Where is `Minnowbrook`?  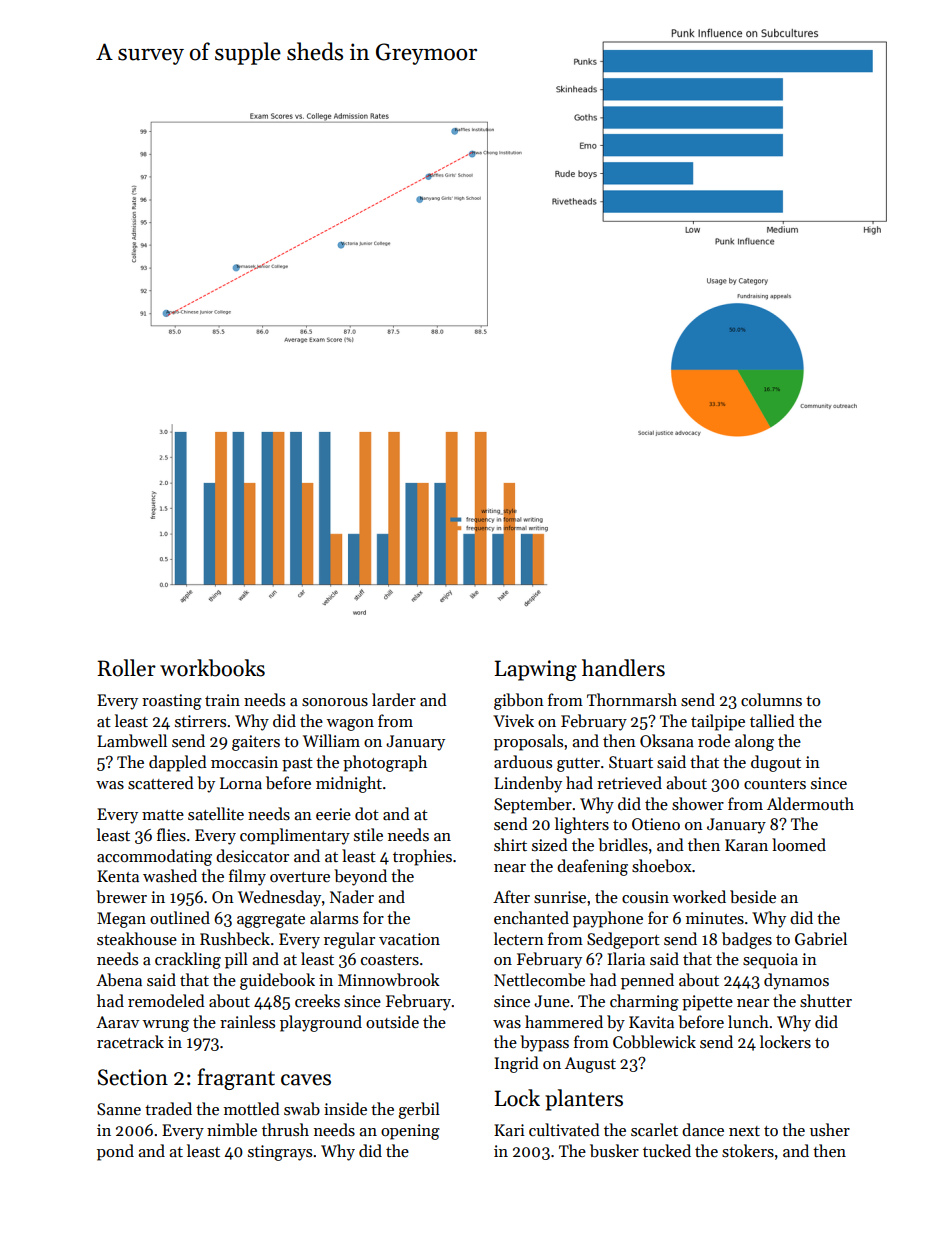
Minnowbrook is located at coordinates (389, 979).
